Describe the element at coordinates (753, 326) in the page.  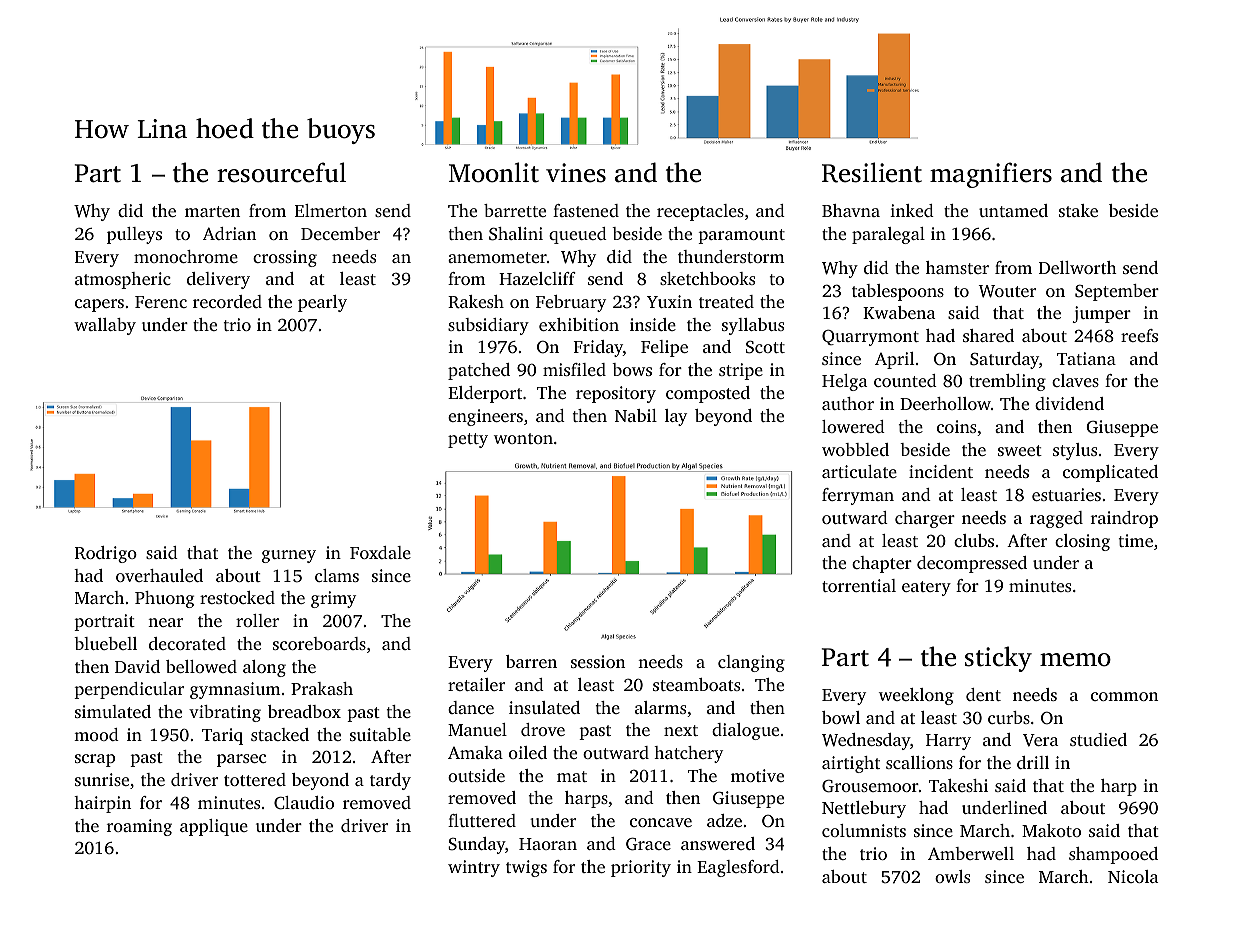
I see `syllabus` at that location.
